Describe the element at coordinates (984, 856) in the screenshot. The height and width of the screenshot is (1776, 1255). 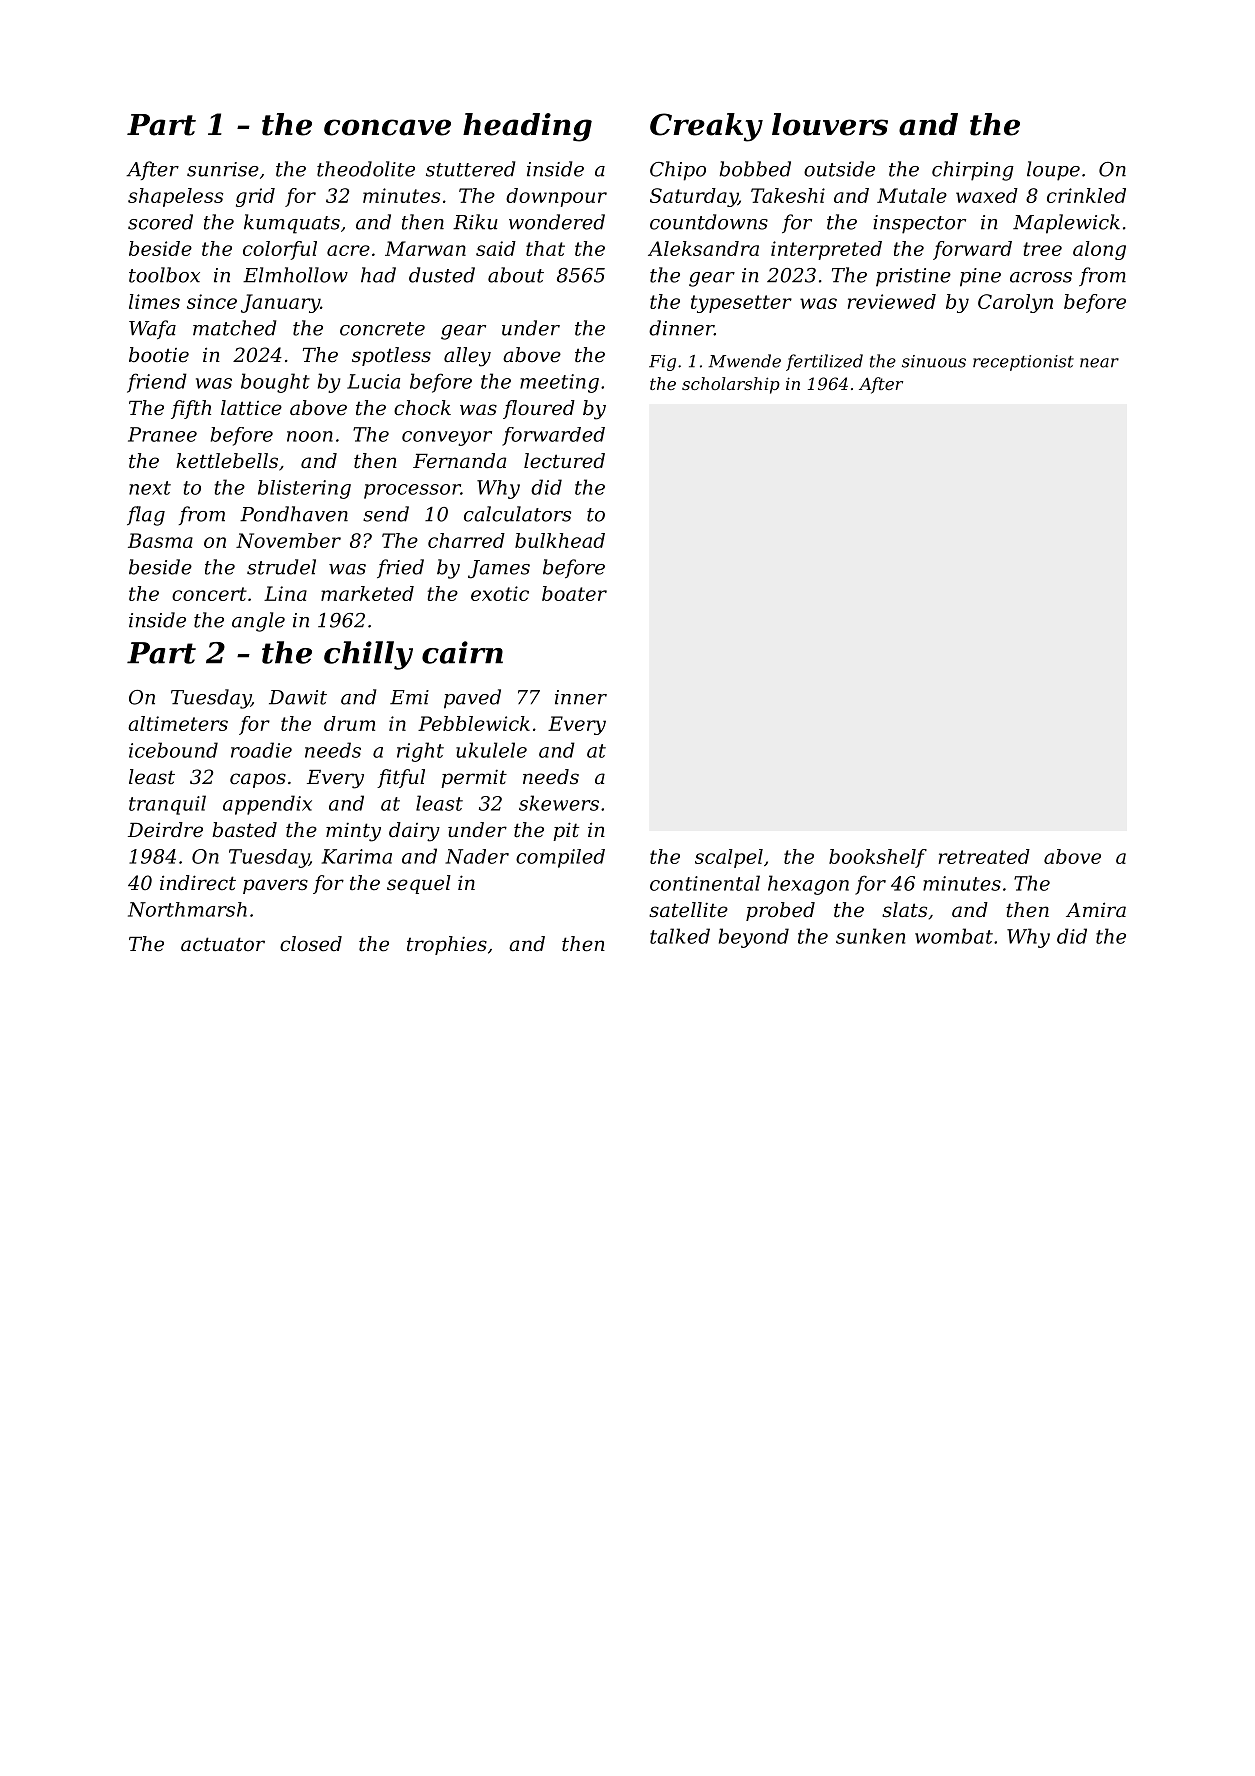
I see `retreated` at that location.
